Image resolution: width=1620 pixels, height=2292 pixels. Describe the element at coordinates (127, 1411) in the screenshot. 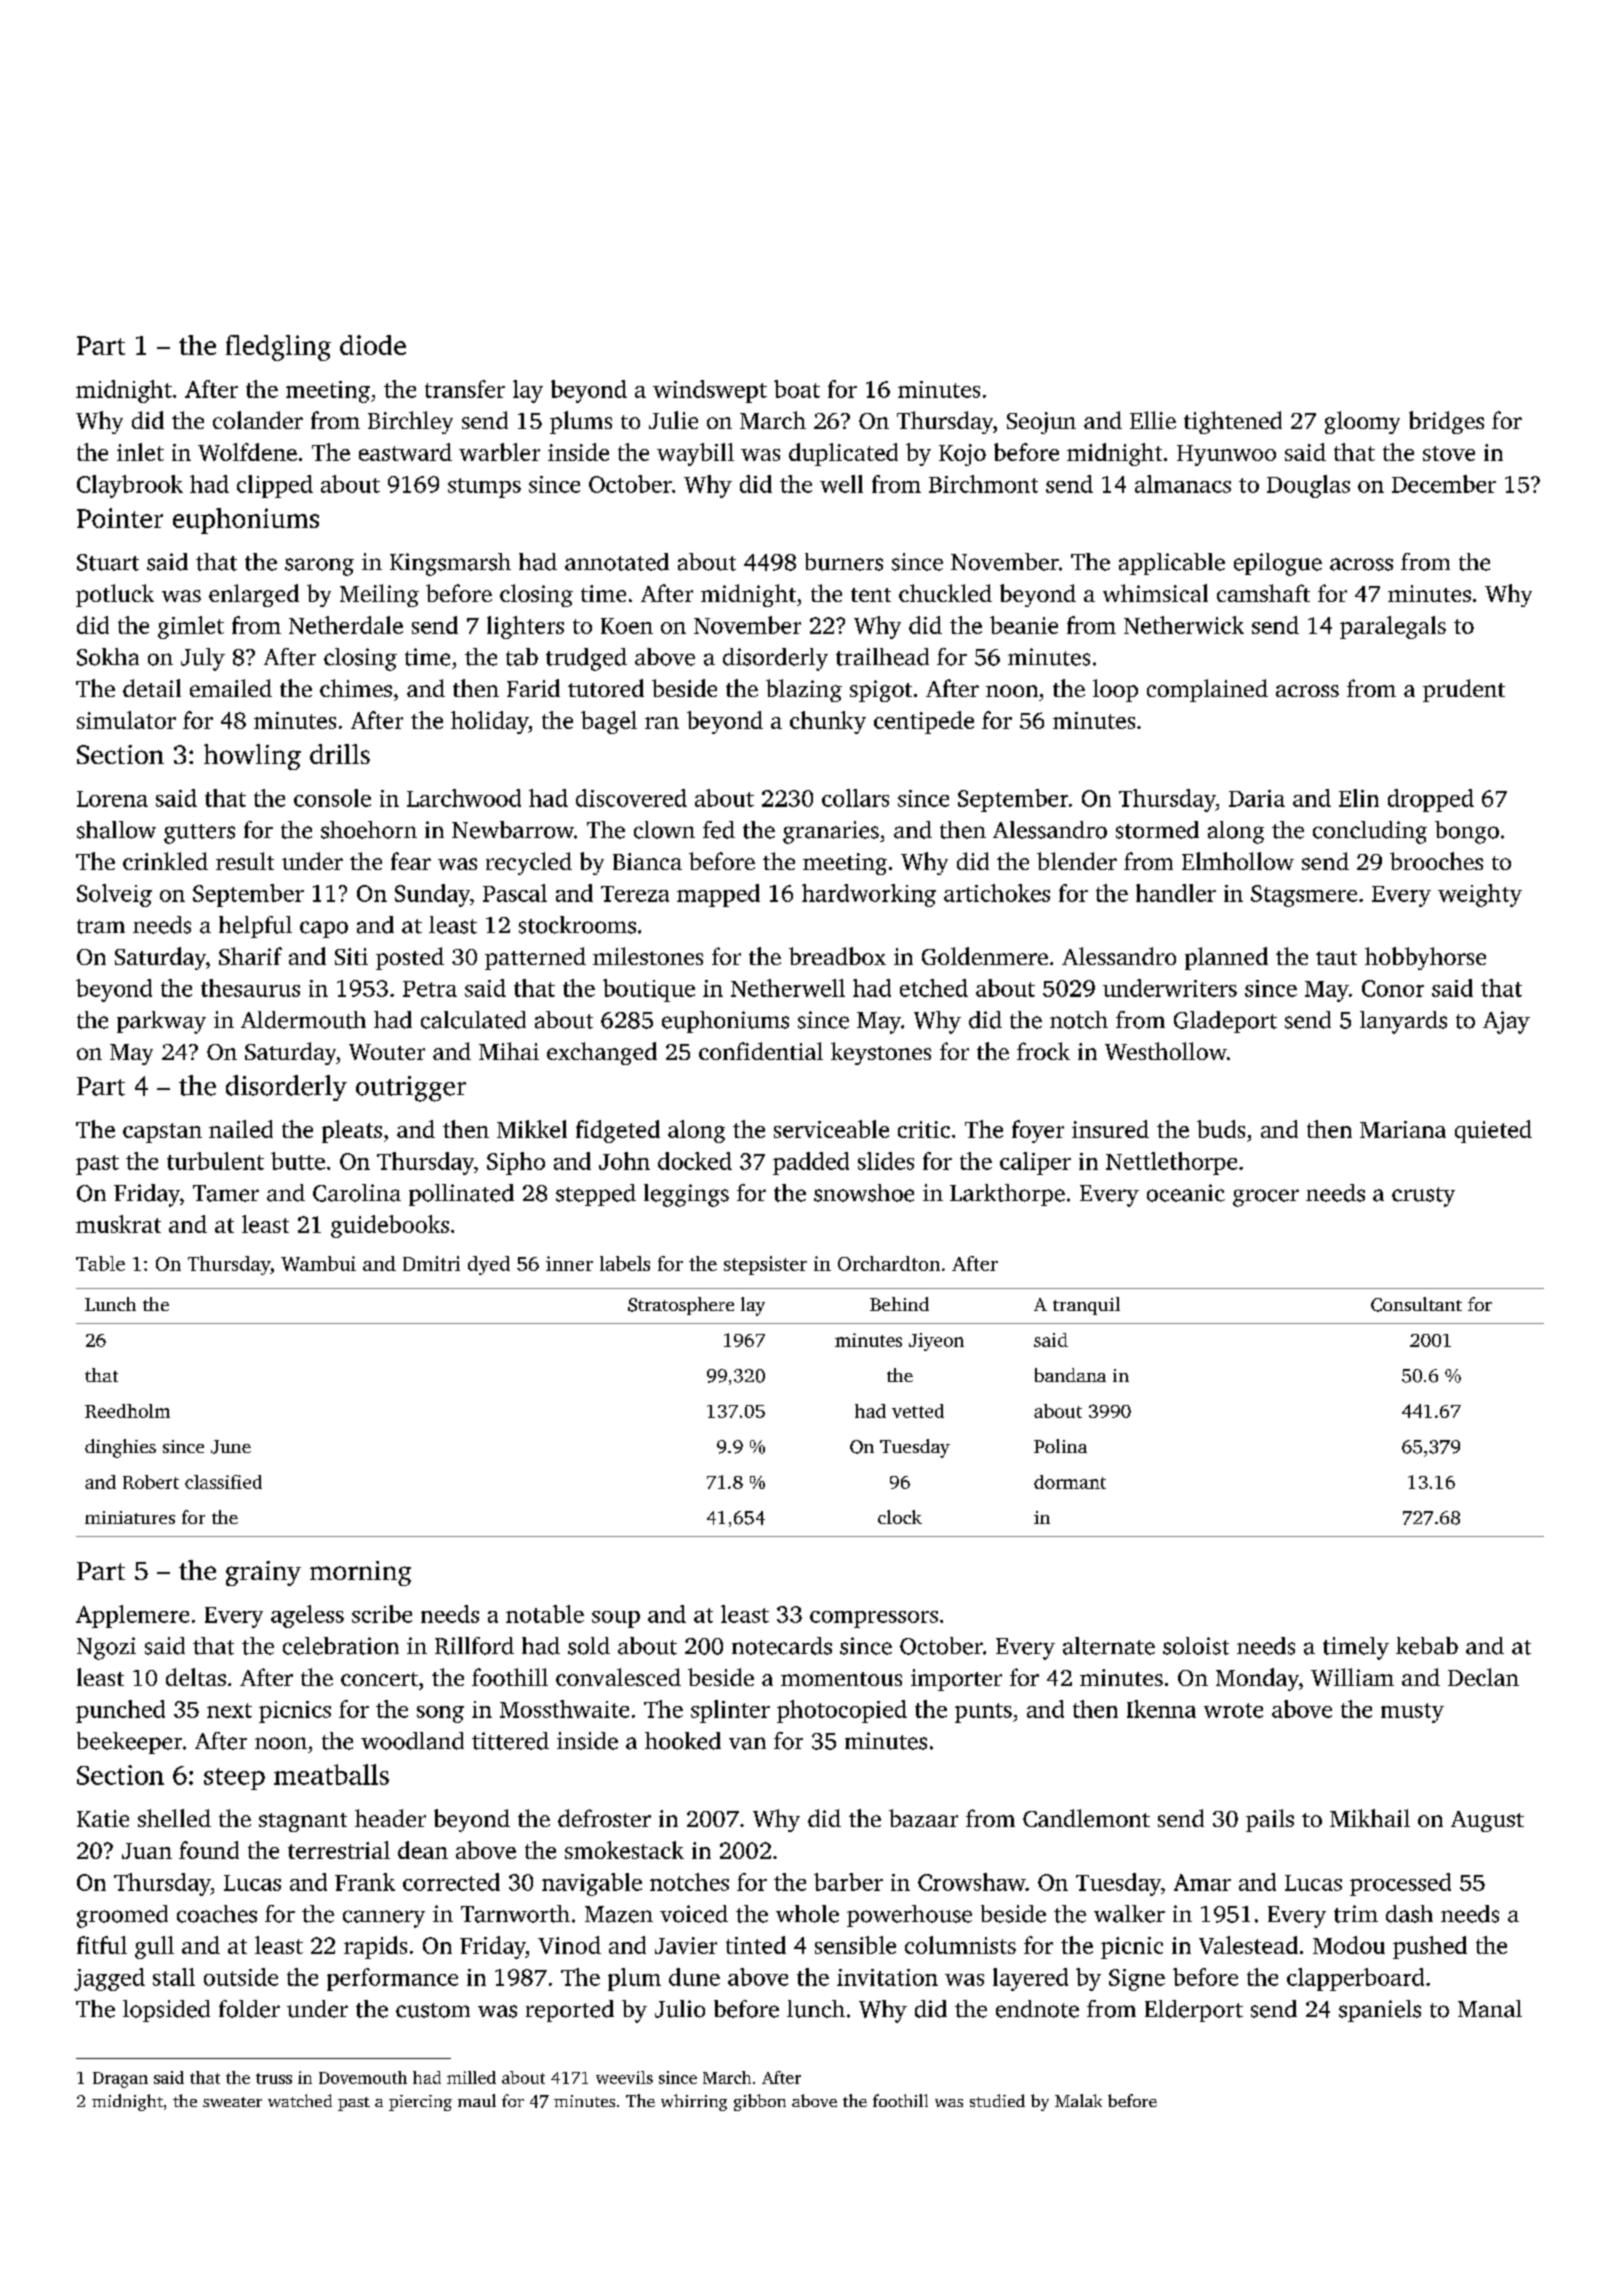

I see `Reedholm` at that location.
